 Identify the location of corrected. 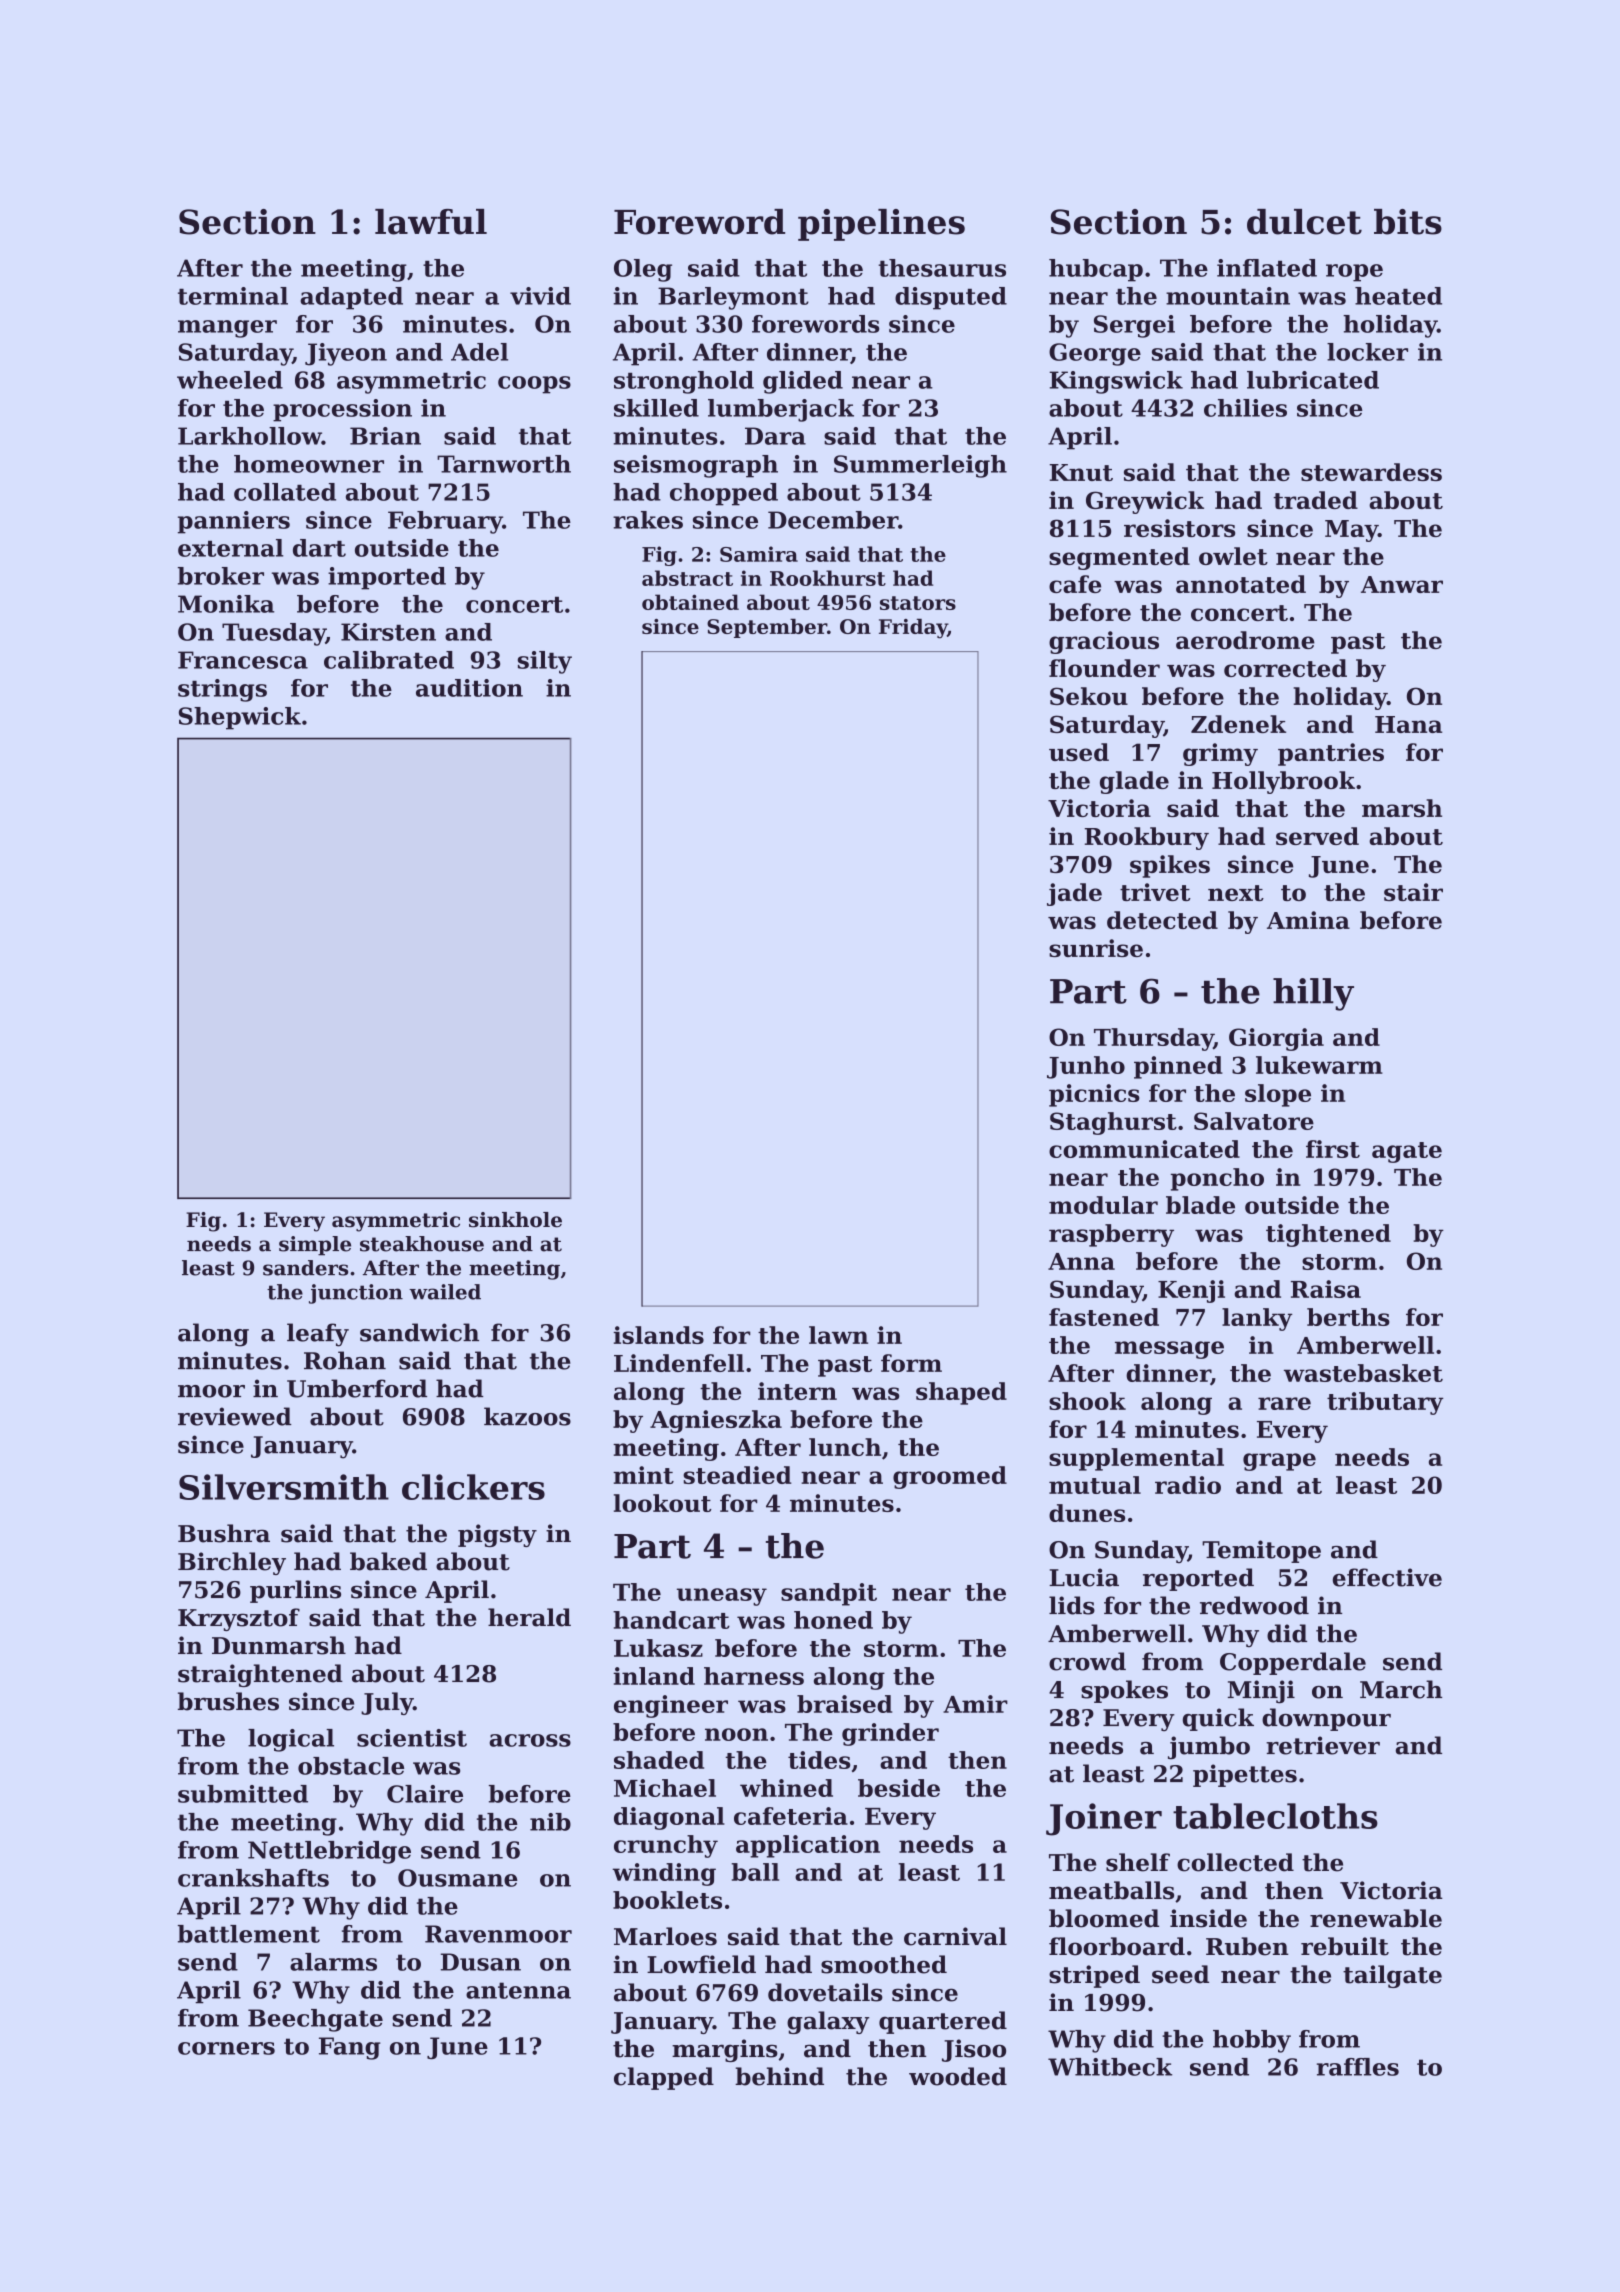
(1285, 668).
